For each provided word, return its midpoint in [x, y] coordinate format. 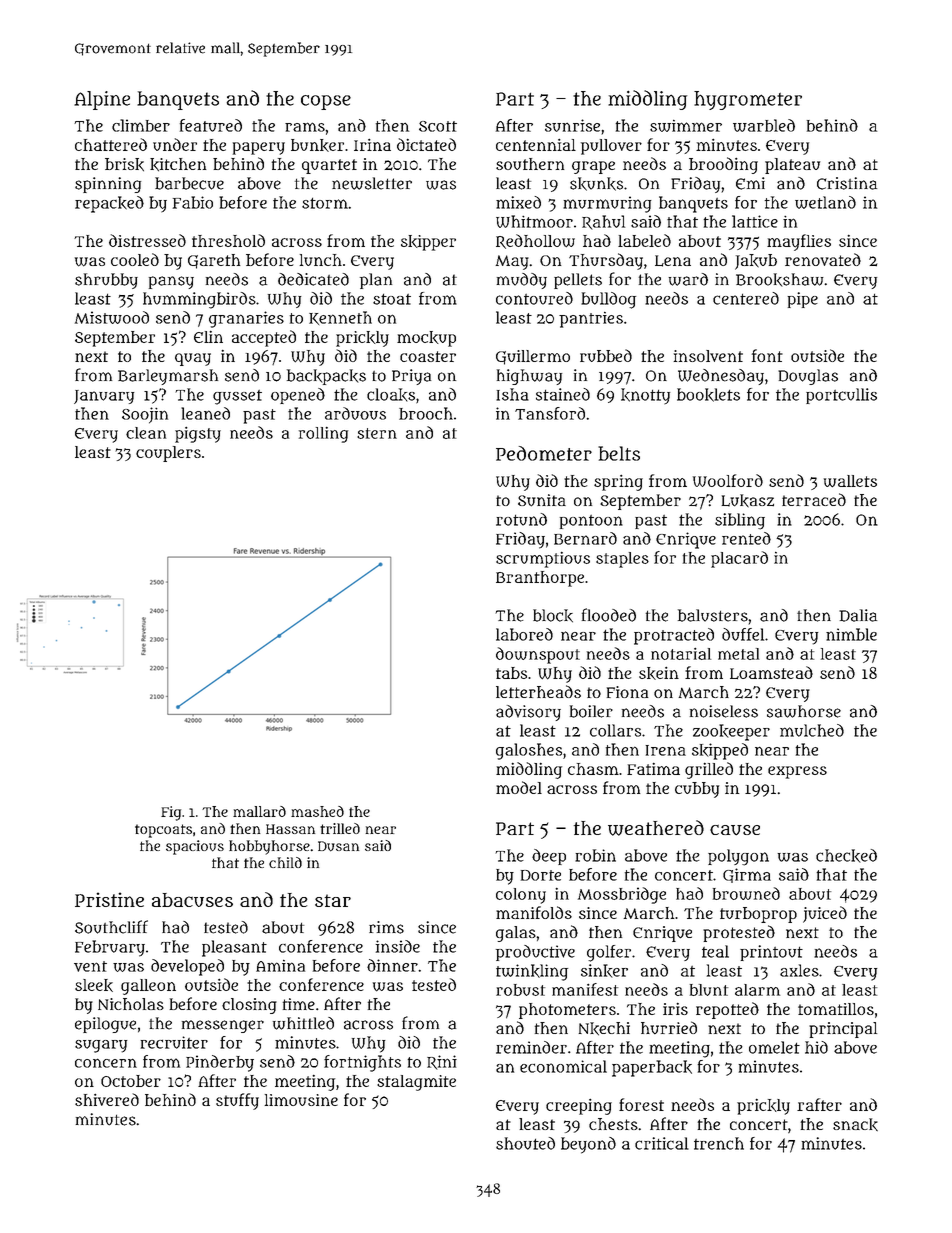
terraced [814, 499]
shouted [525, 1143]
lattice [755, 221]
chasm [593, 769]
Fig [171, 813]
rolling [323, 435]
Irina [372, 145]
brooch [426, 413]
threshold [228, 240]
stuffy [237, 1101]
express [797, 772]
